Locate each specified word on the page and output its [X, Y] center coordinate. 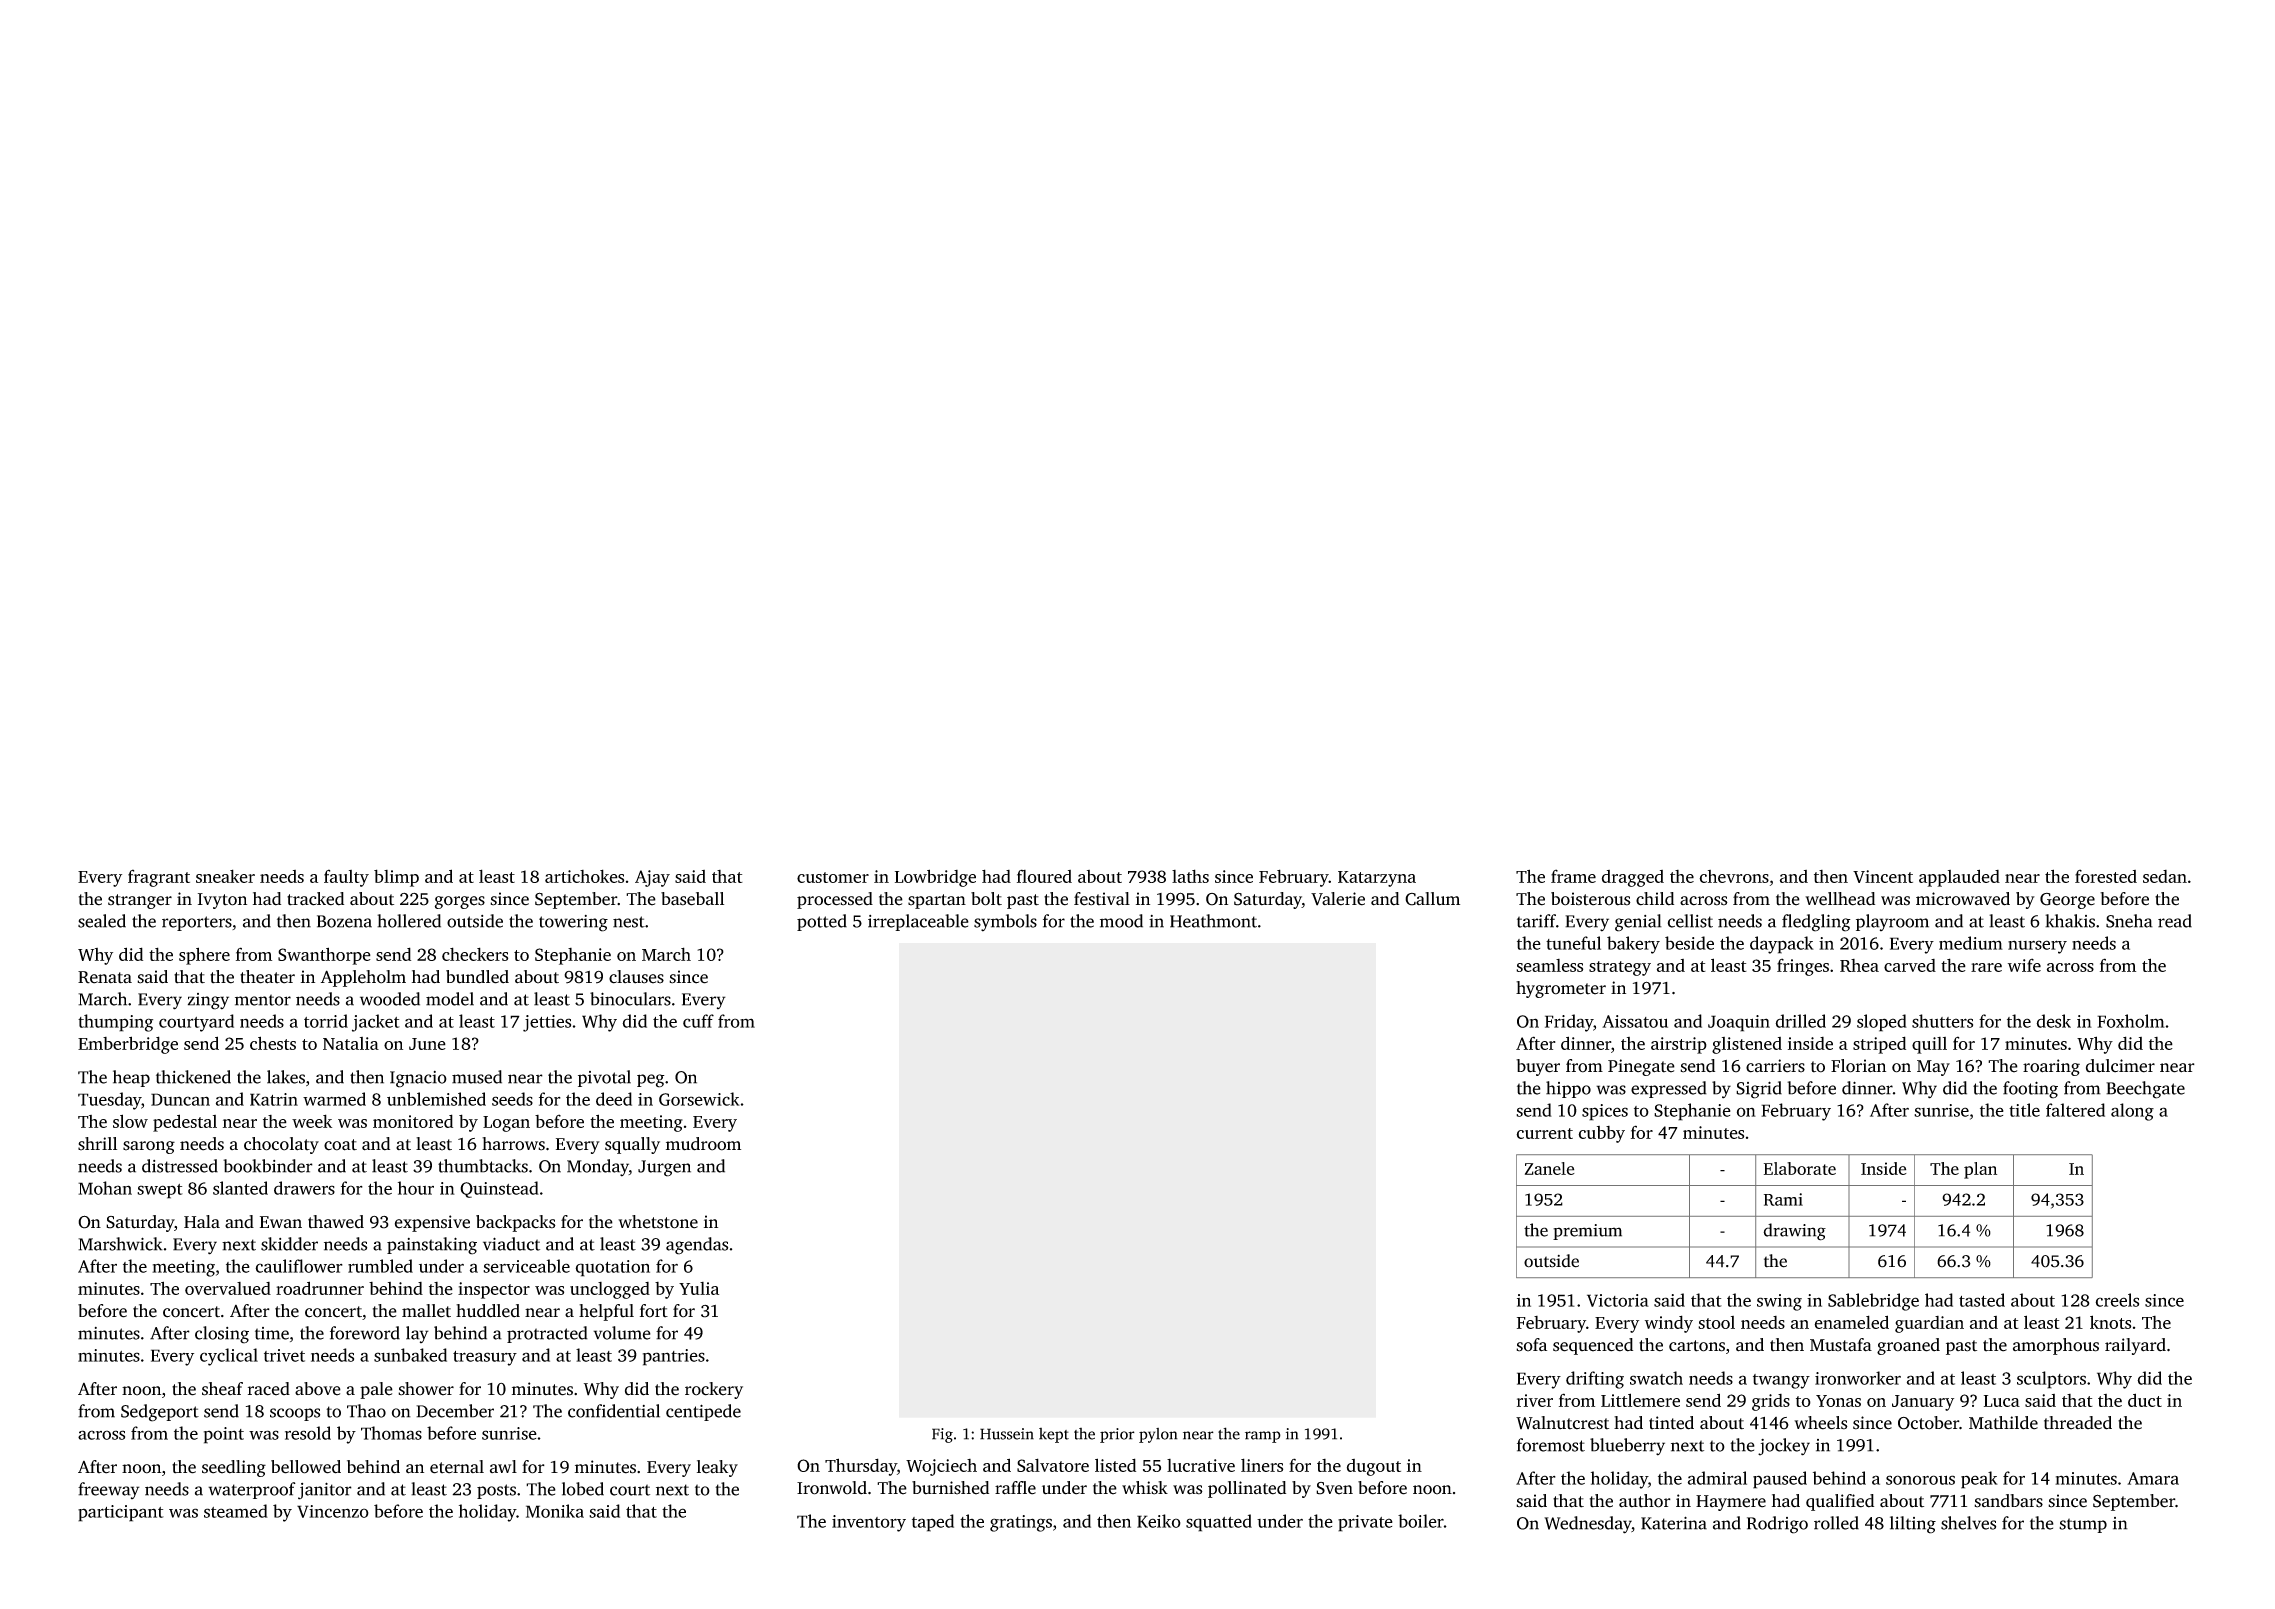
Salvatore [1053, 1465]
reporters [197, 923]
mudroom [703, 1144]
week [312, 1121]
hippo [1568, 1089]
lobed [583, 1489]
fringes [1803, 967]
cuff [698, 1021]
